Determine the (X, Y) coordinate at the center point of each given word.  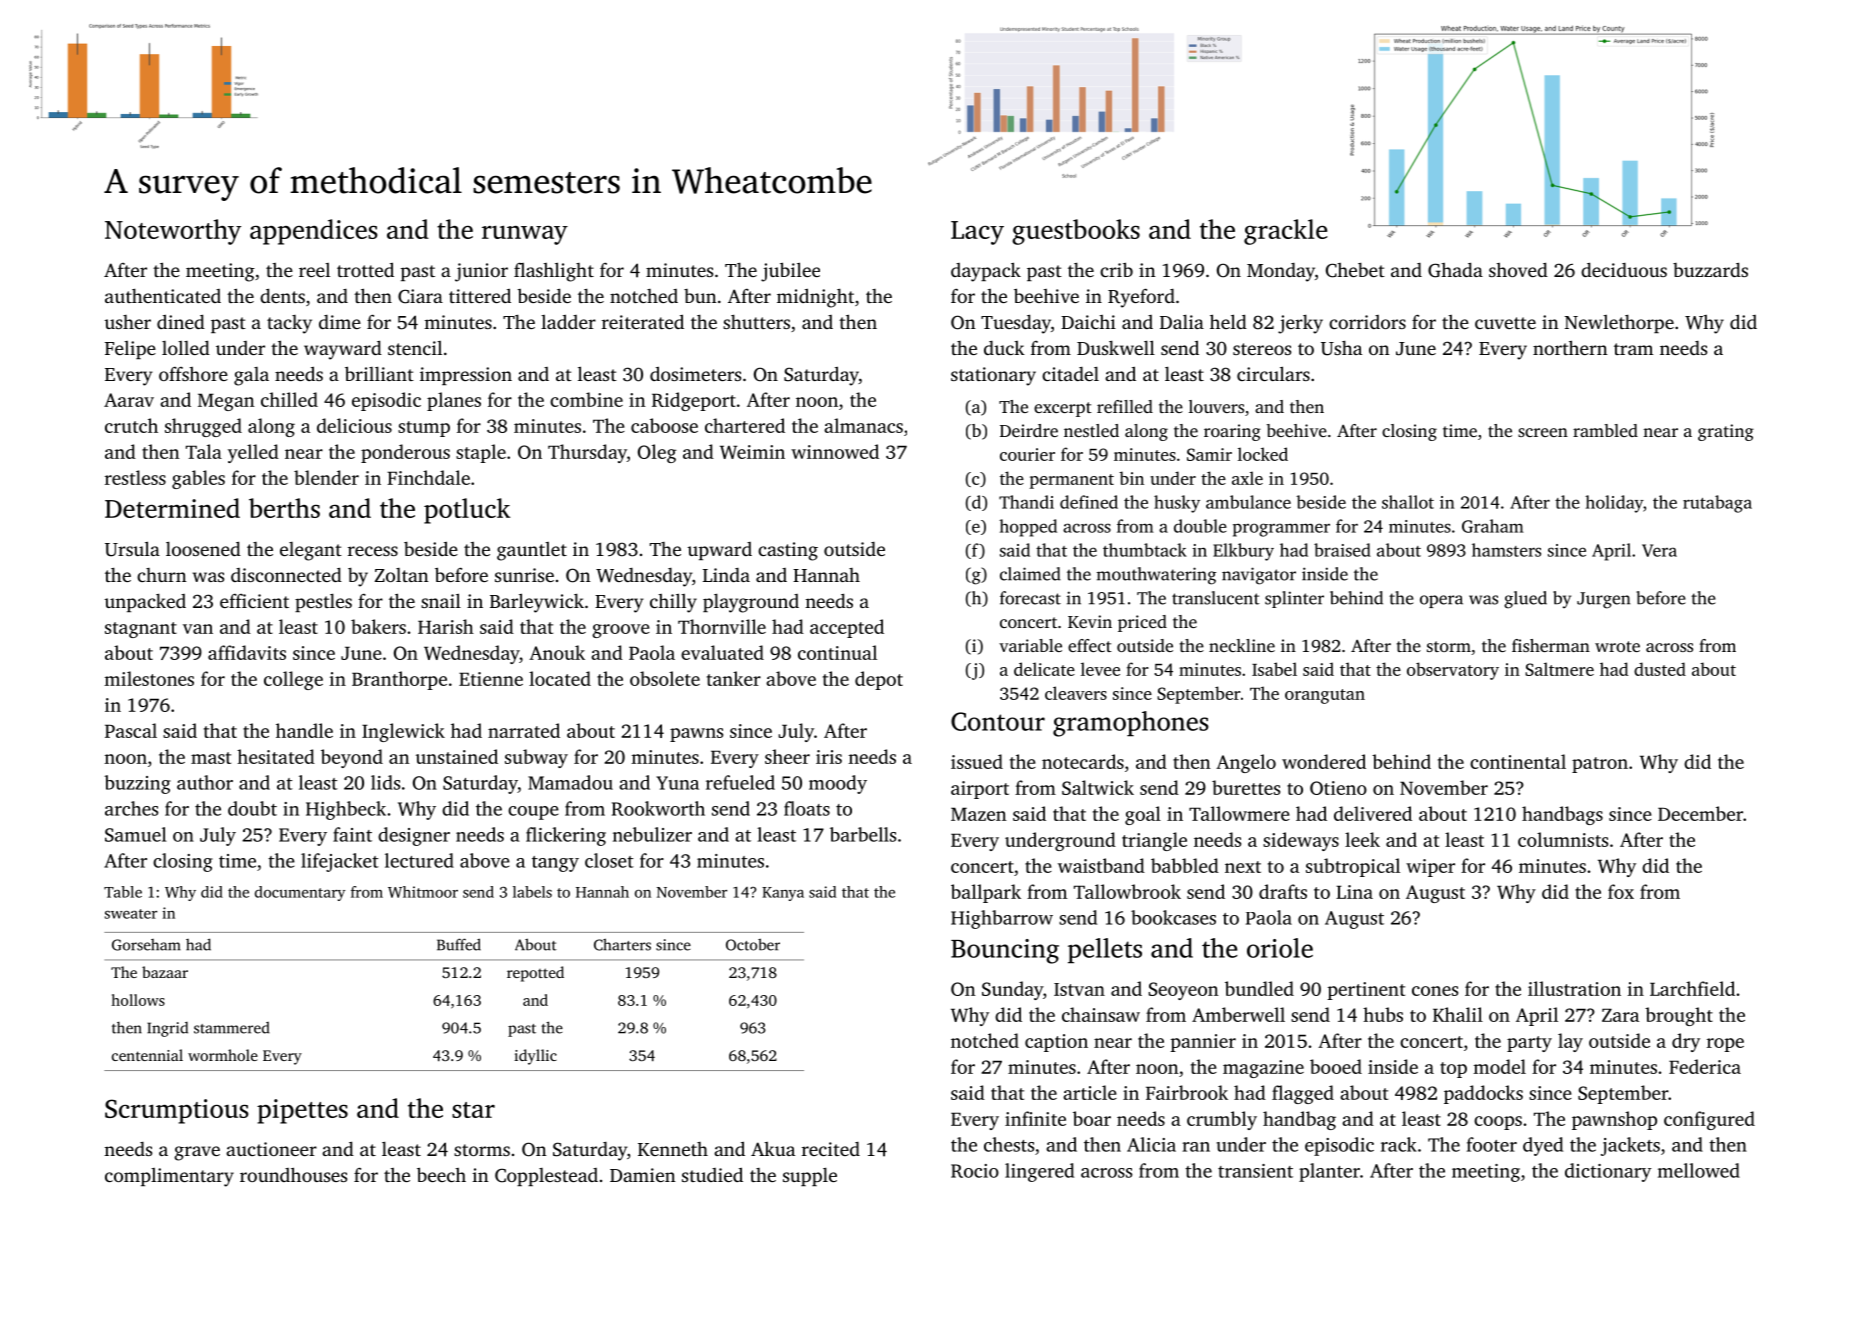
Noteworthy (173, 232)
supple (810, 1177)
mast (211, 758)
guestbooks (1076, 232)
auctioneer (271, 1149)
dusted (1660, 669)
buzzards (1710, 269)
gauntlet (532, 551)
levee (1100, 669)
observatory (1453, 671)
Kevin (1090, 621)
